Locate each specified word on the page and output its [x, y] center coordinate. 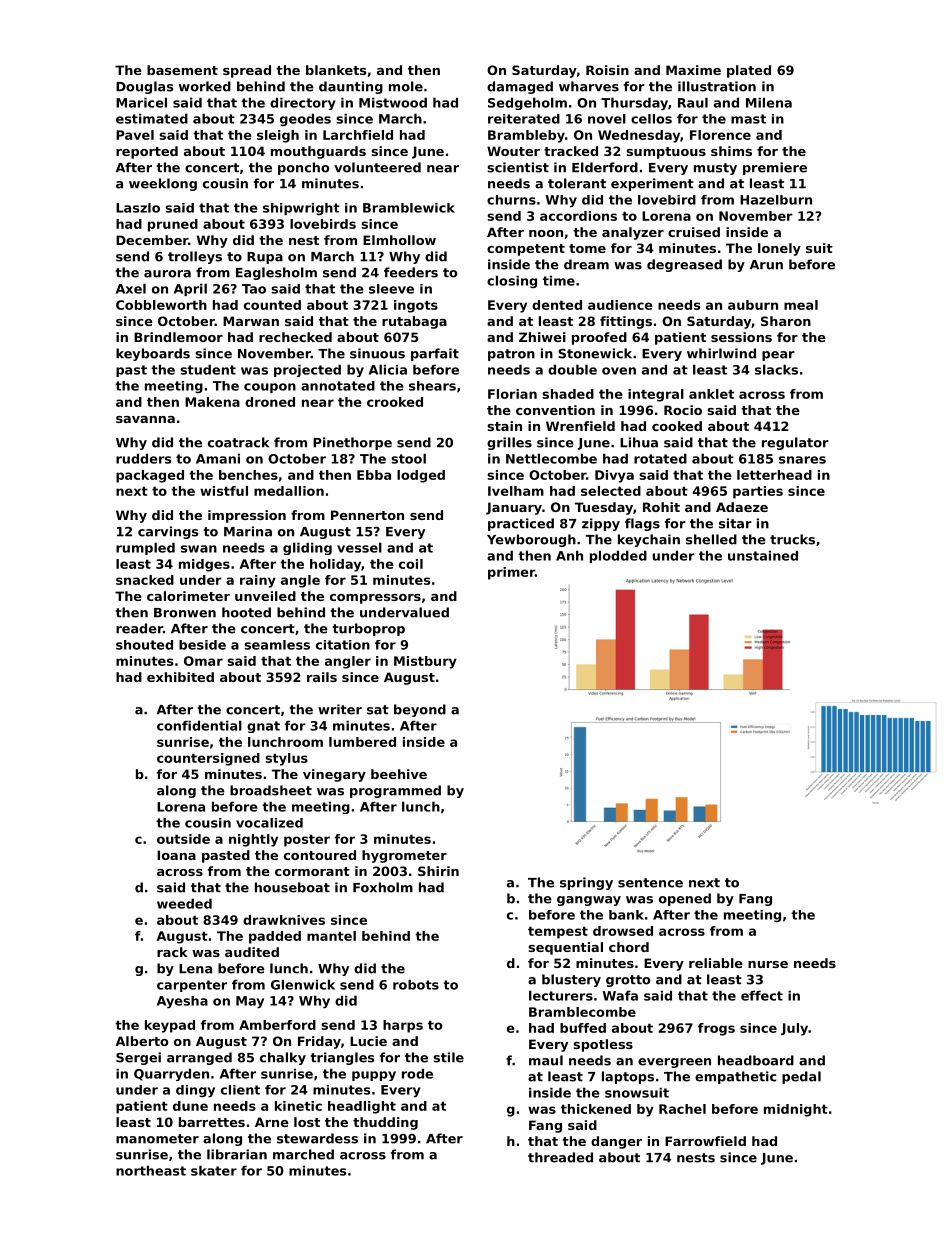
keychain [649, 540]
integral [656, 395]
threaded [560, 1157]
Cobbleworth [161, 305]
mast [748, 119]
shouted [144, 645]
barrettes [212, 1122]
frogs [716, 1029]
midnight [796, 1110]
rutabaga [414, 322]
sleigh [278, 136]
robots [416, 984]
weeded [184, 903]
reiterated [524, 119]
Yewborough [531, 540]
